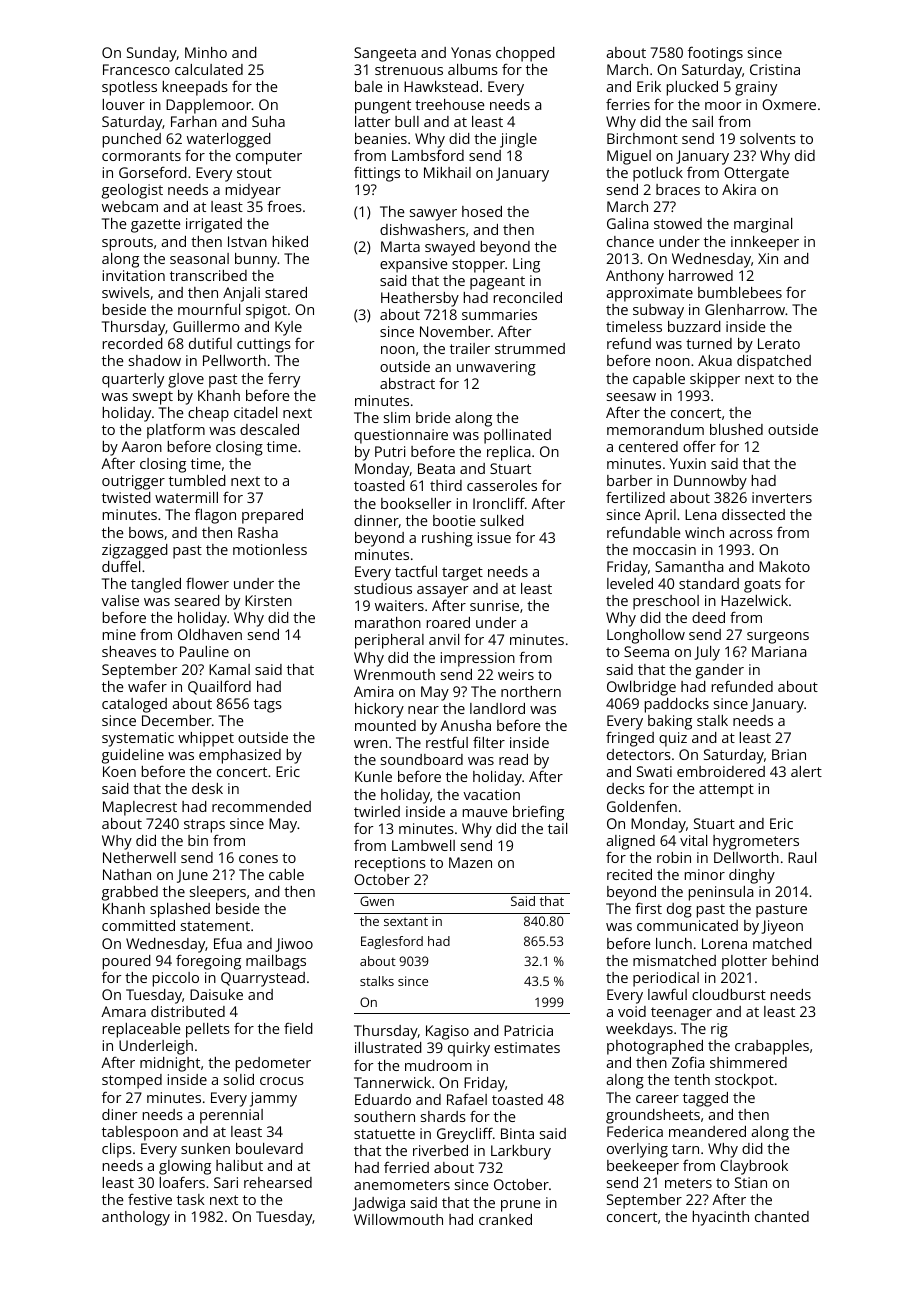 The image size is (924, 1308). What do you see at coordinates (205, 1148) in the screenshot?
I see `sunken` at bounding box center [205, 1148].
